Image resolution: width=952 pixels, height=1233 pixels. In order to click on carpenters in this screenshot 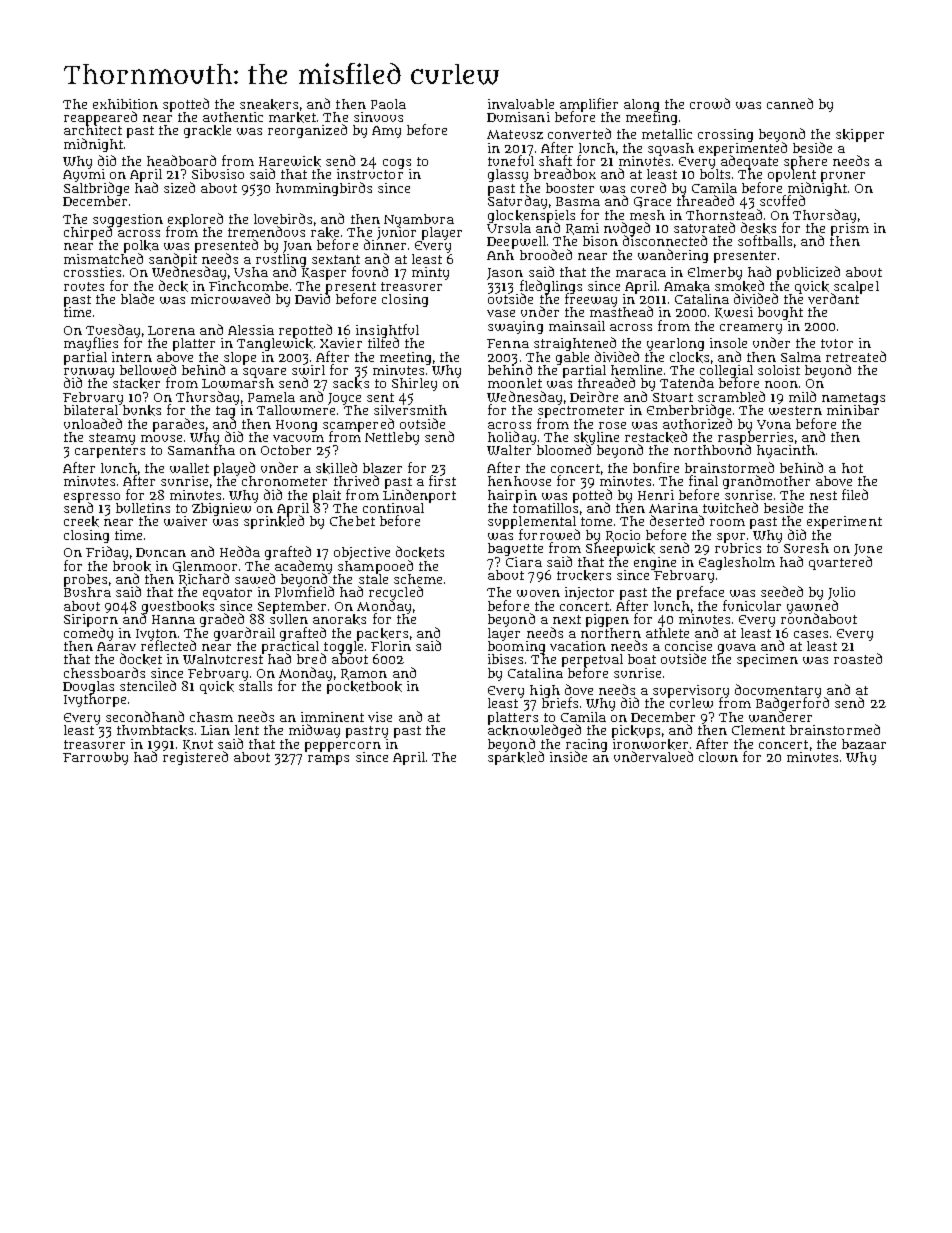, I will do `click(110, 452)`.
